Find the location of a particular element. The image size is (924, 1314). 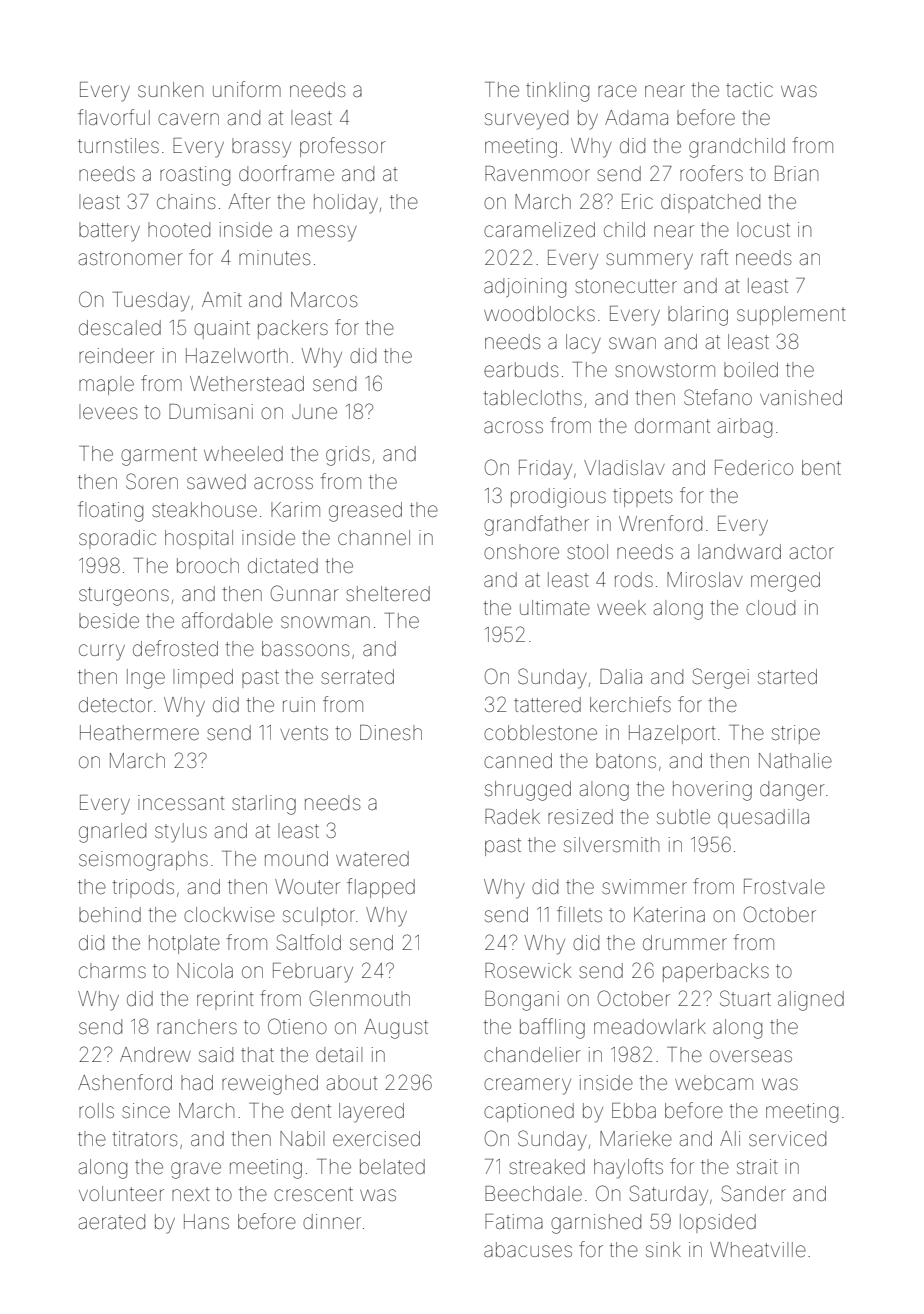

vanished is located at coordinates (801, 398).
